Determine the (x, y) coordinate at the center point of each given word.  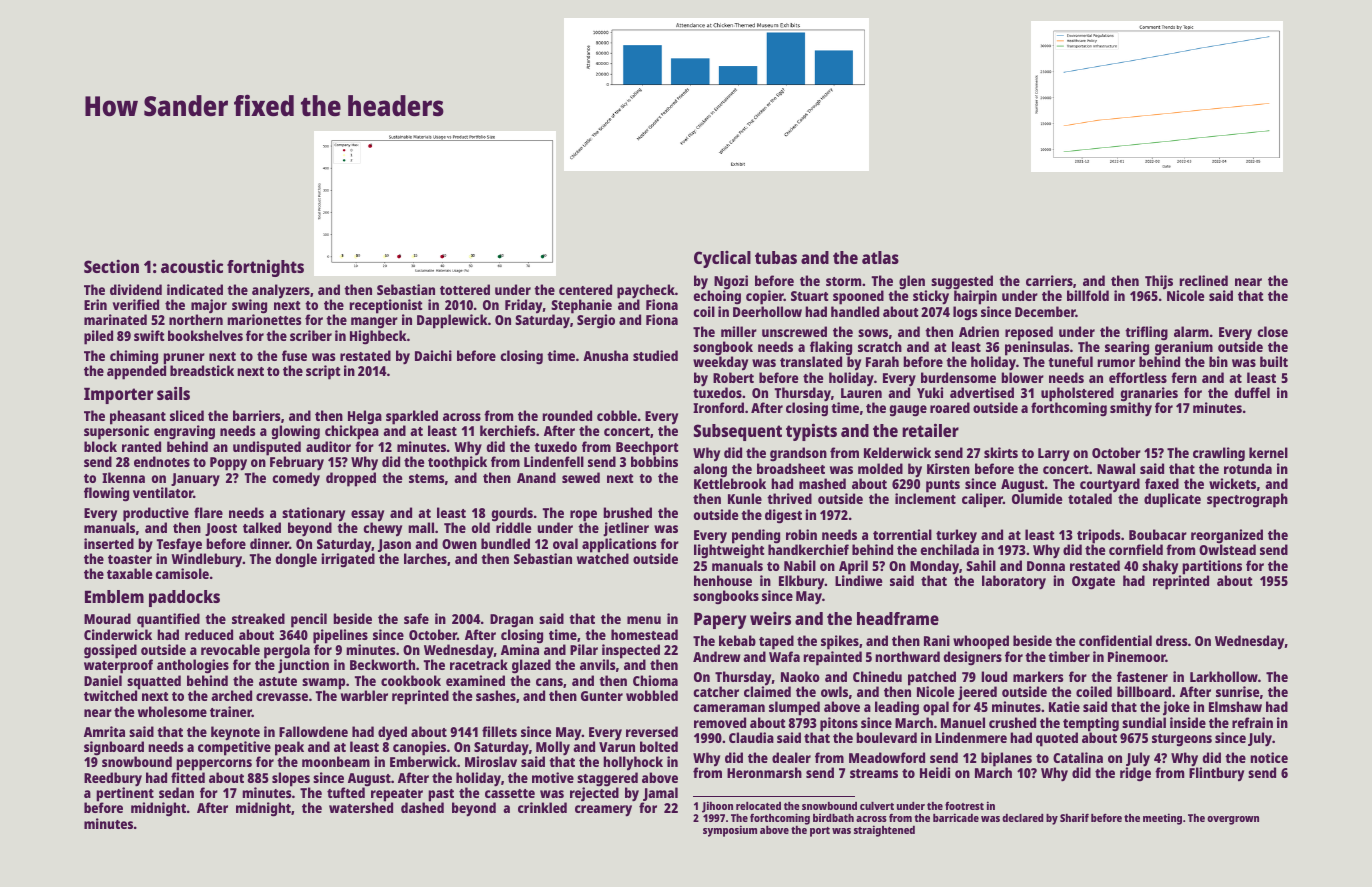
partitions (1212, 567)
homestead (644, 634)
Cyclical (722, 259)
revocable (230, 649)
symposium (730, 831)
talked (262, 527)
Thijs (1159, 282)
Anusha (605, 355)
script (323, 372)
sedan (176, 792)
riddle (513, 527)
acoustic (192, 266)
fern (1184, 377)
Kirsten (948, 468)
